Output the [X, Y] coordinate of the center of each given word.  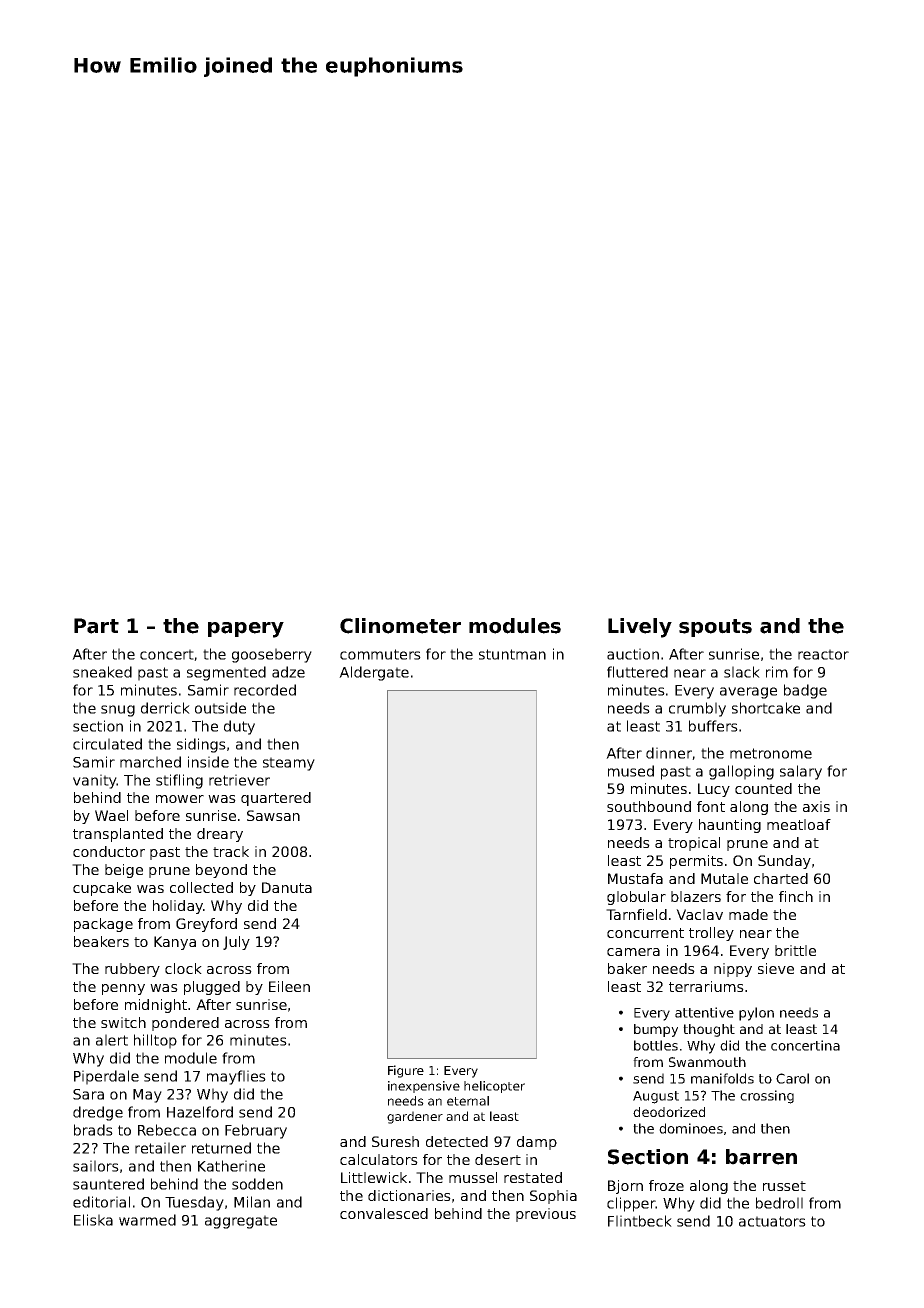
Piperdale [106, 1077]
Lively [640, 628]
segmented [226, 673]
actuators [772, 1221]
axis [816, 806]
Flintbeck [640, 1221]
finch [796, 896]
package [103, 925]
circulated [107, 744]
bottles [656, 1045]
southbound [649, 806]
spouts [715, 628]
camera [633, 952]
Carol [792, 1078]
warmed [147, 1220]
